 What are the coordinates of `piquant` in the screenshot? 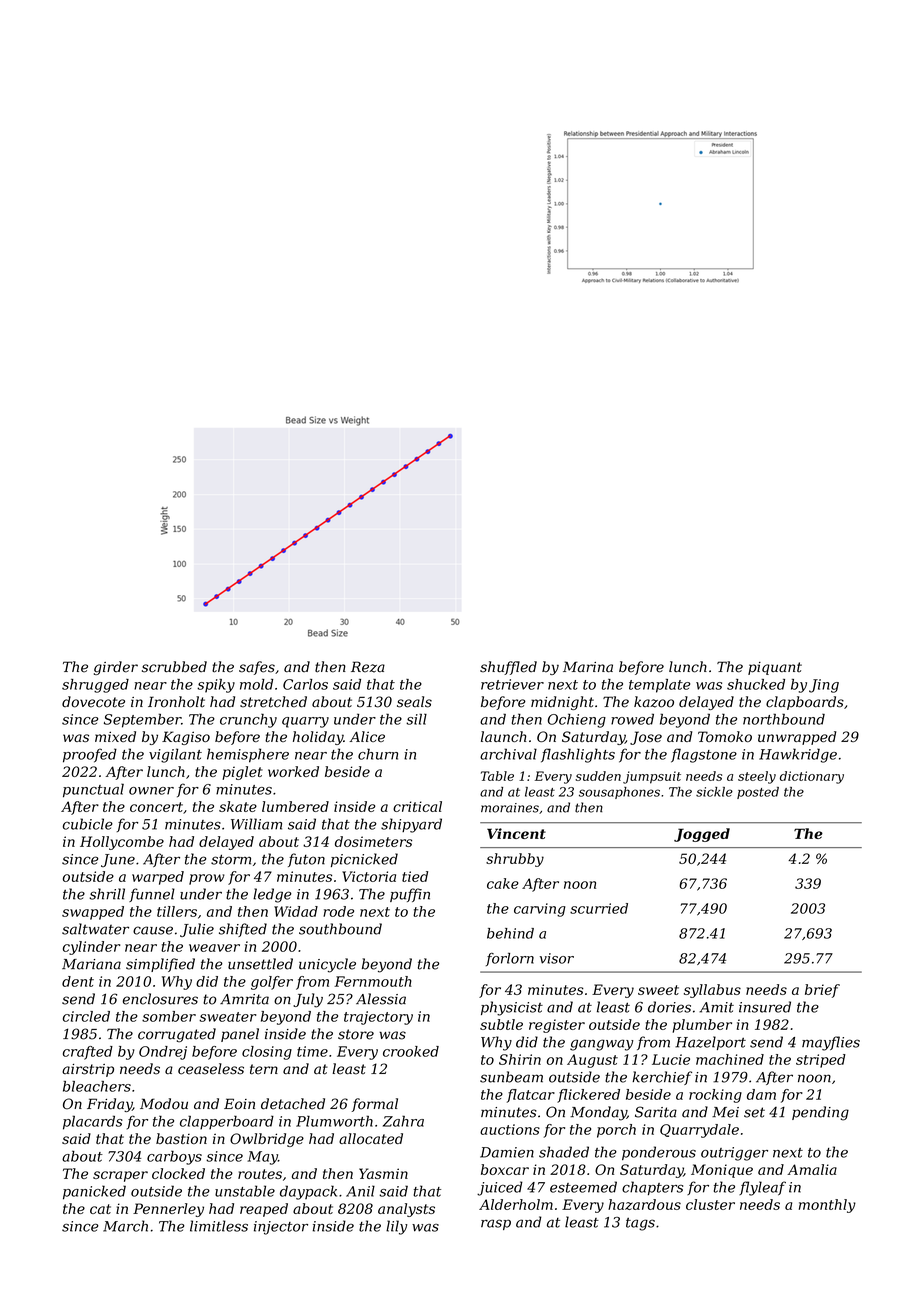 It's located at (775, 668).
